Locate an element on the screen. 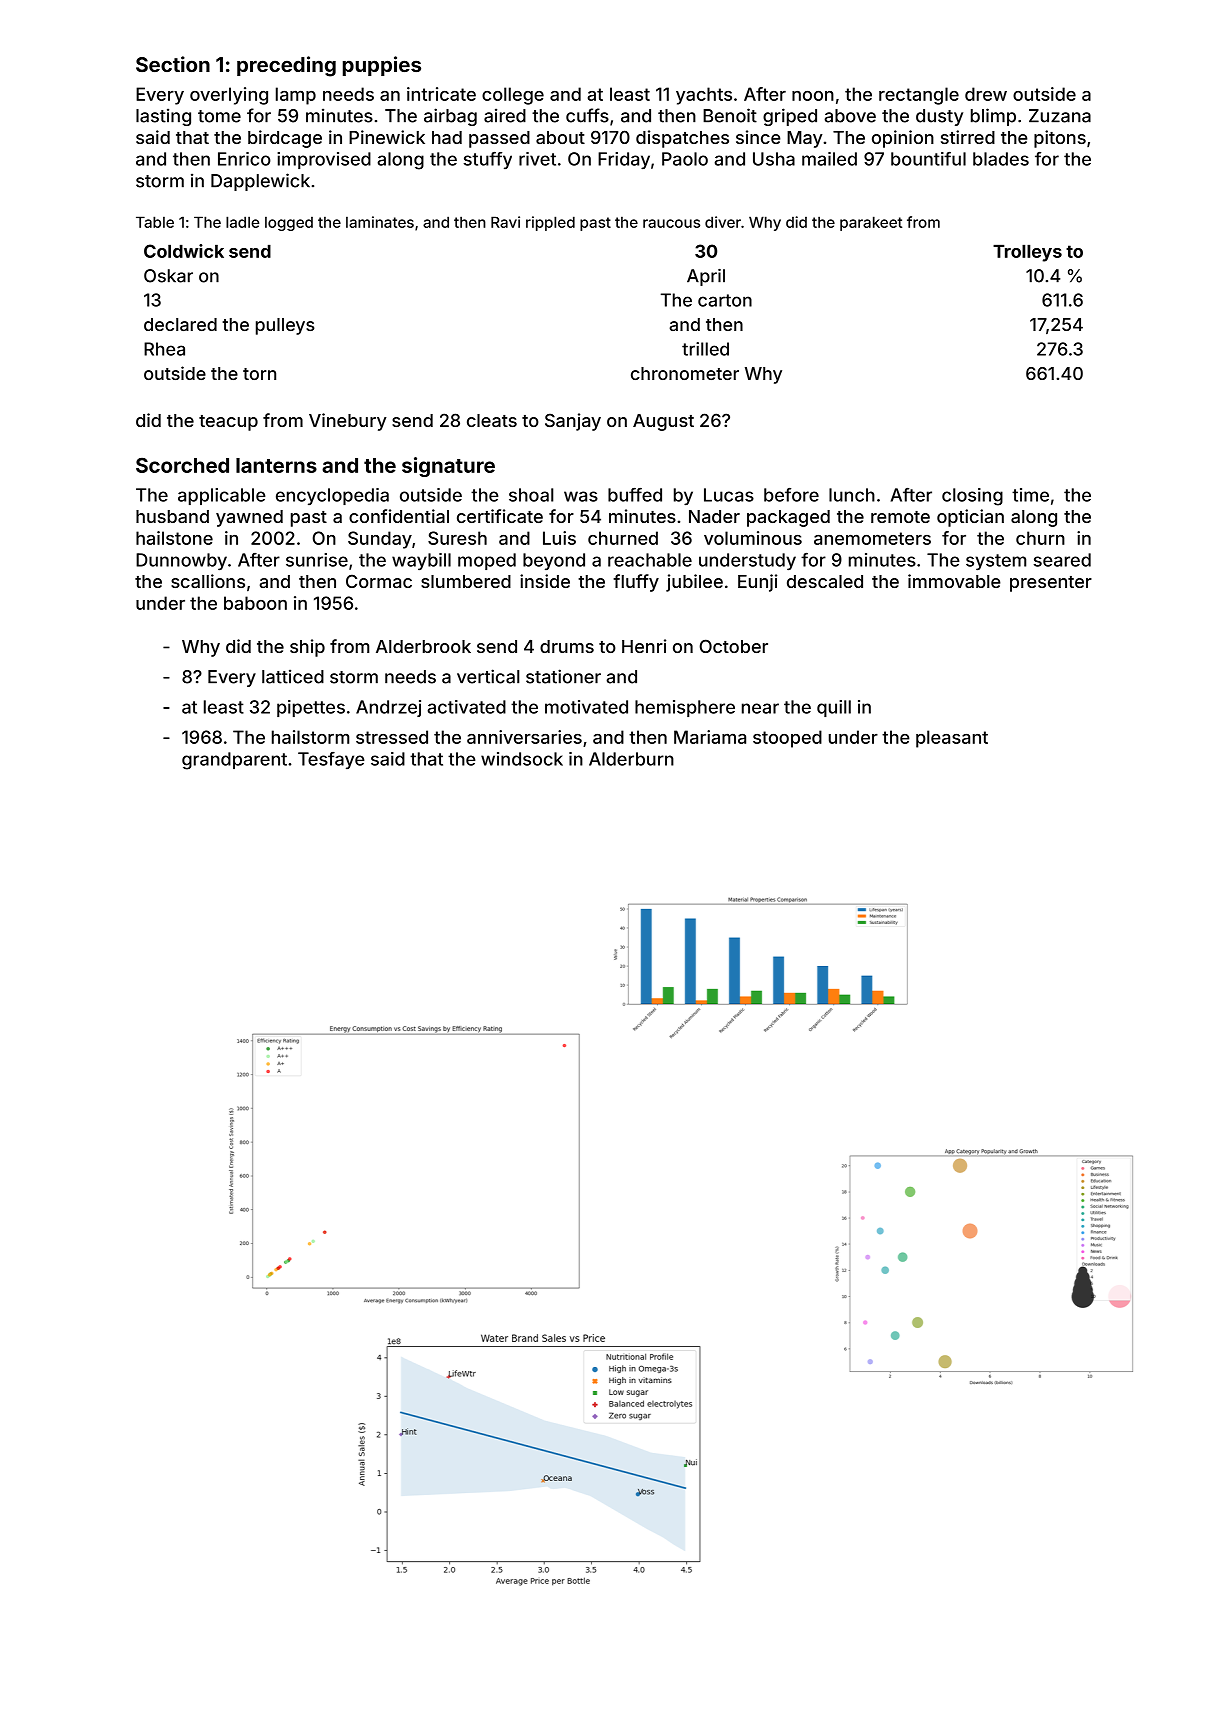  Table is located at coordinates (155, 222).
